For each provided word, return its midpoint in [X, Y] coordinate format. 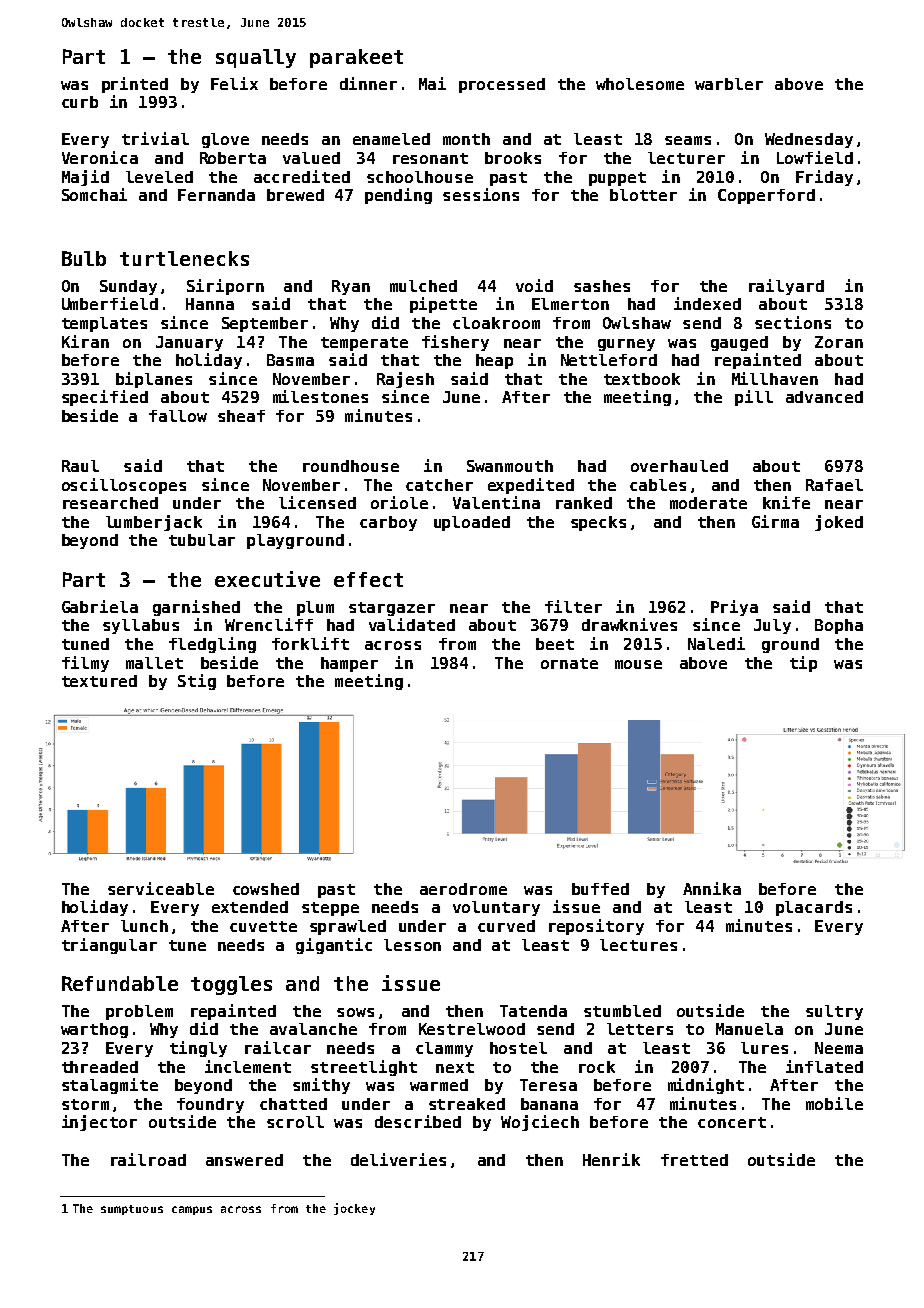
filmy [85, 664]
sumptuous [132, 1210]
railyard [786, 287]
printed [135, 85]
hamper [349, 664]
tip [803, 664]
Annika [712, 888]
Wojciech [540, 1123]
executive [267, 579]
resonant [430, 158]
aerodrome [463, 889]
